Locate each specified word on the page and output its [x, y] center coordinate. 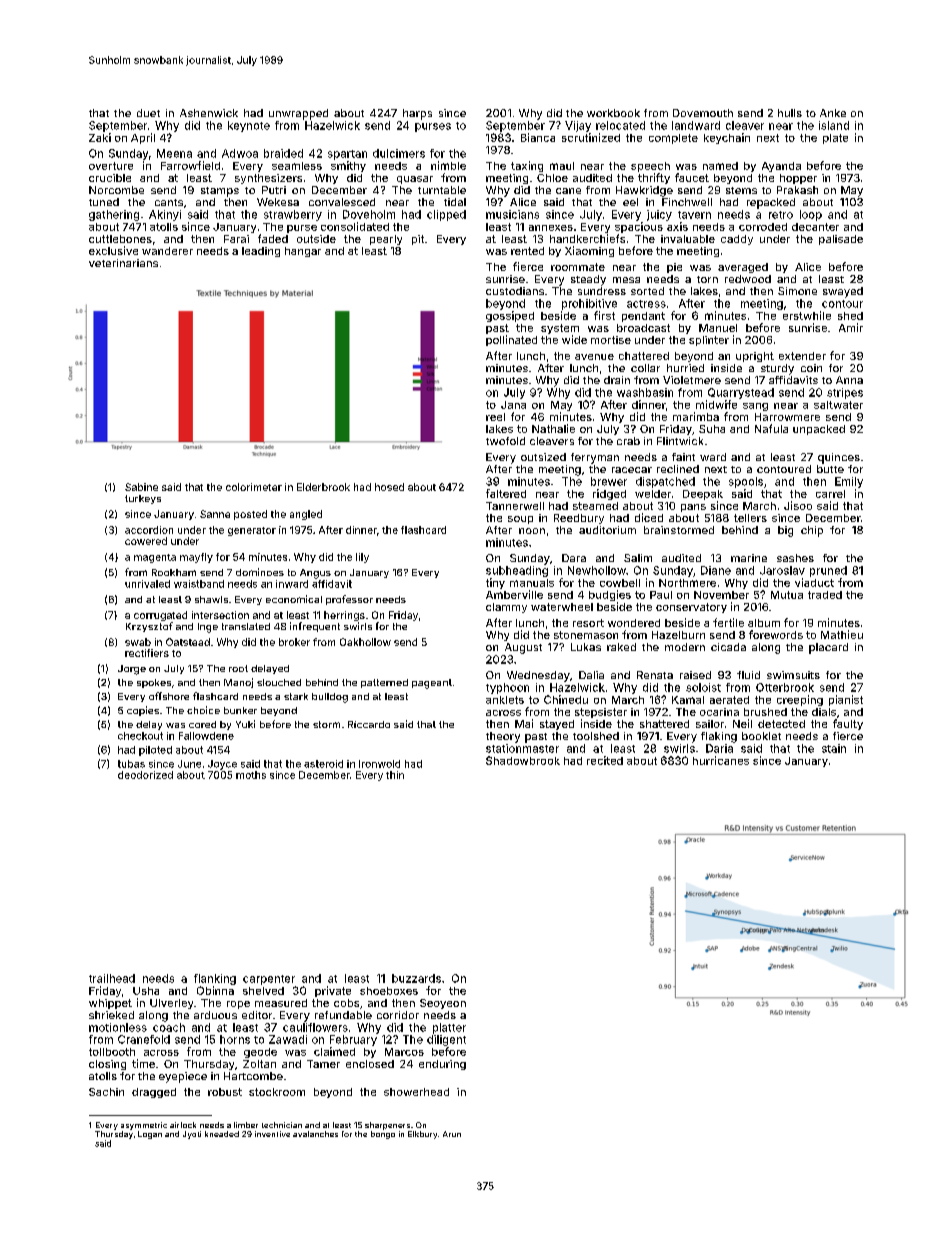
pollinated [511, 340]
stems [741, 190]
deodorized [145, 775]
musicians [512, 214]
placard [828, 648]
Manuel [718, 328]
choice [203, 710]
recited [605, 760]
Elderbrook [323, 487]
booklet [761, 736]
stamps [220, 192]
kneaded [222, 1134]
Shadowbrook [523, 760]
